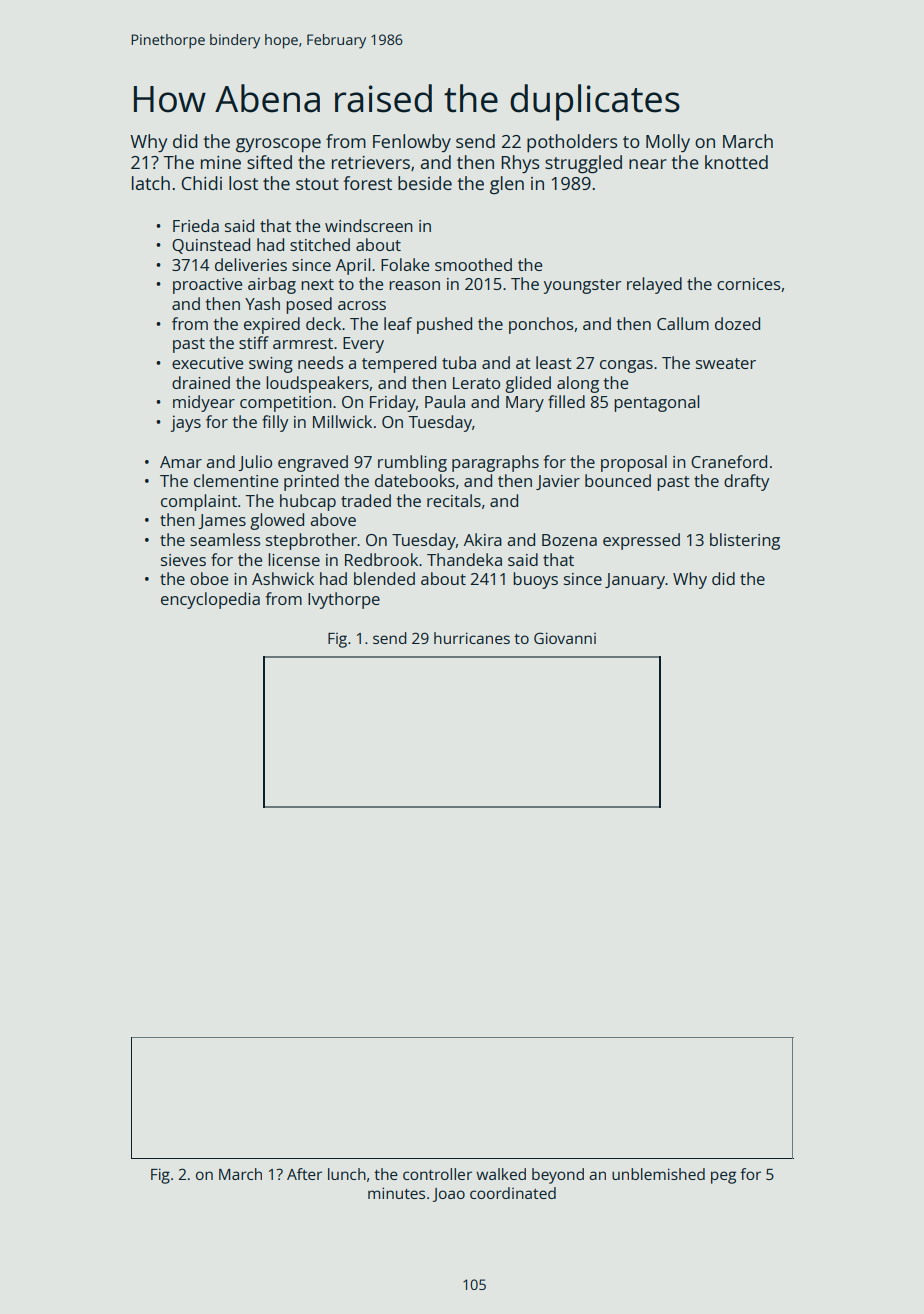  Describe the element at coordinates (473, 264) in the screenshot. I see `smoothed` at that location.
